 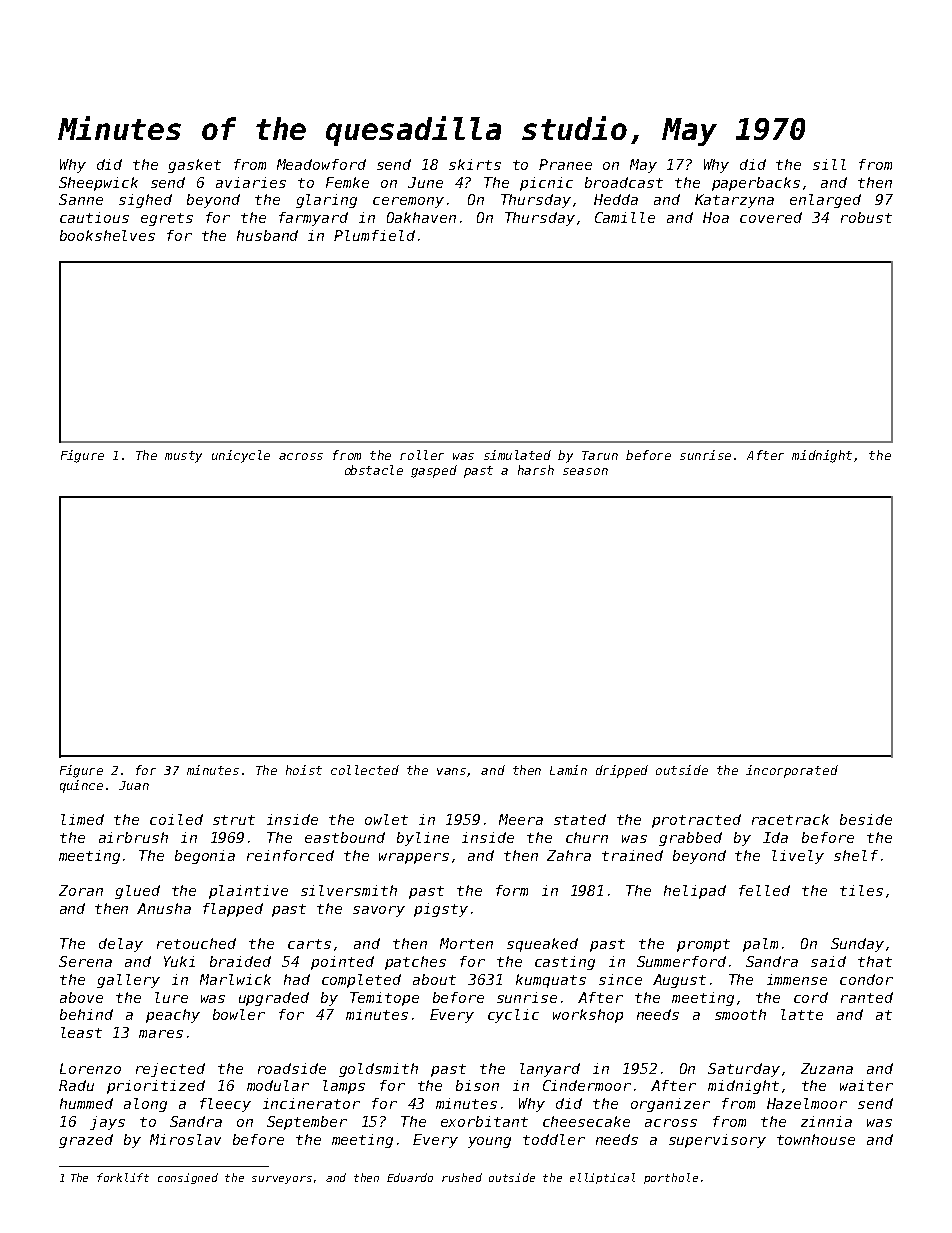 What do you see at coordinates (536, 470) in the screenshot?
I see `harsh` at bounding box center [536, 470].
